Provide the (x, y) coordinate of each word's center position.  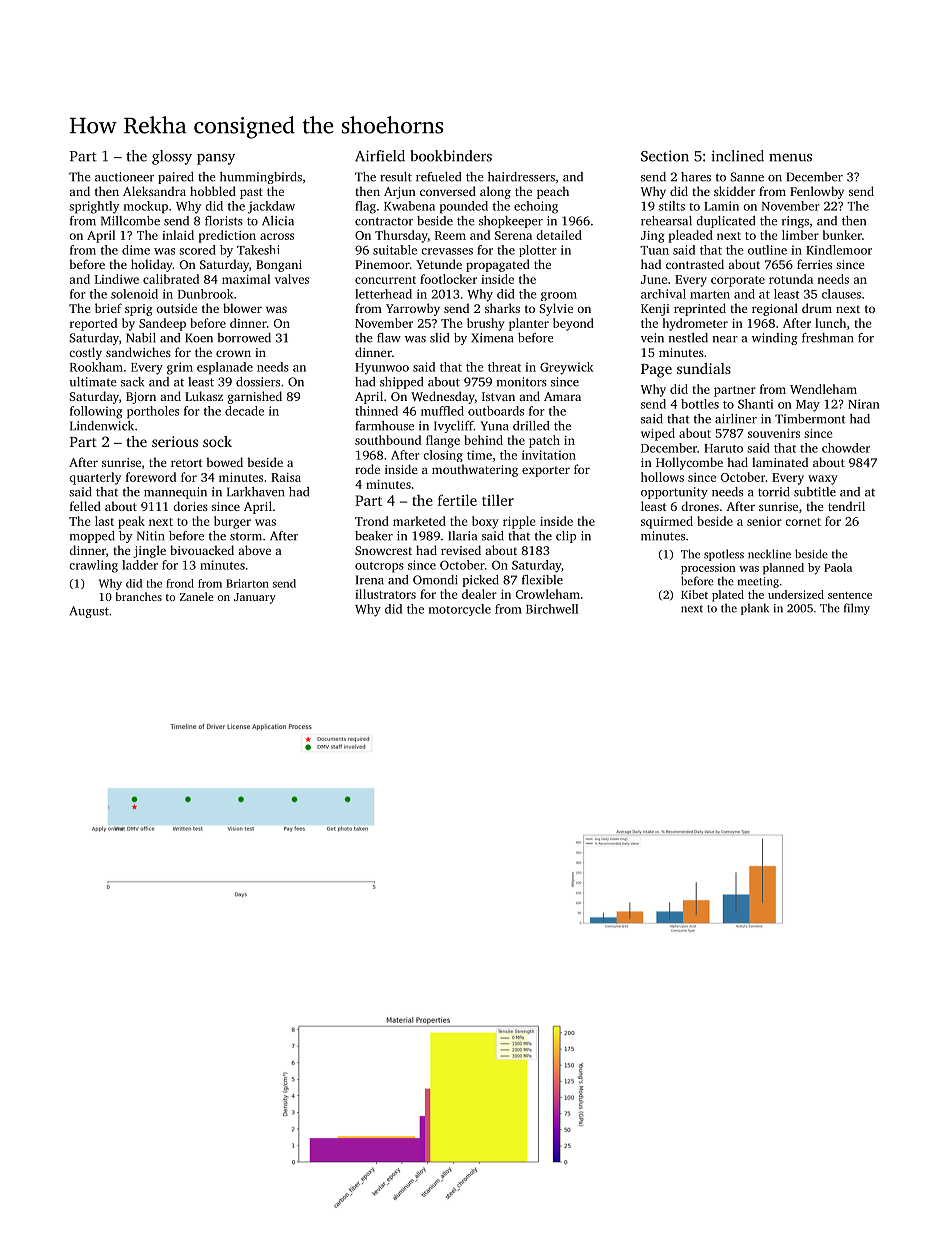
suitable (395, 250)
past (251, 193)
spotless (724, 555)
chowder (846, 448)
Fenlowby (817, 192)
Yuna (494, 426)
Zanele (197, 596)
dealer (479, 594)
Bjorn (141, 398)
